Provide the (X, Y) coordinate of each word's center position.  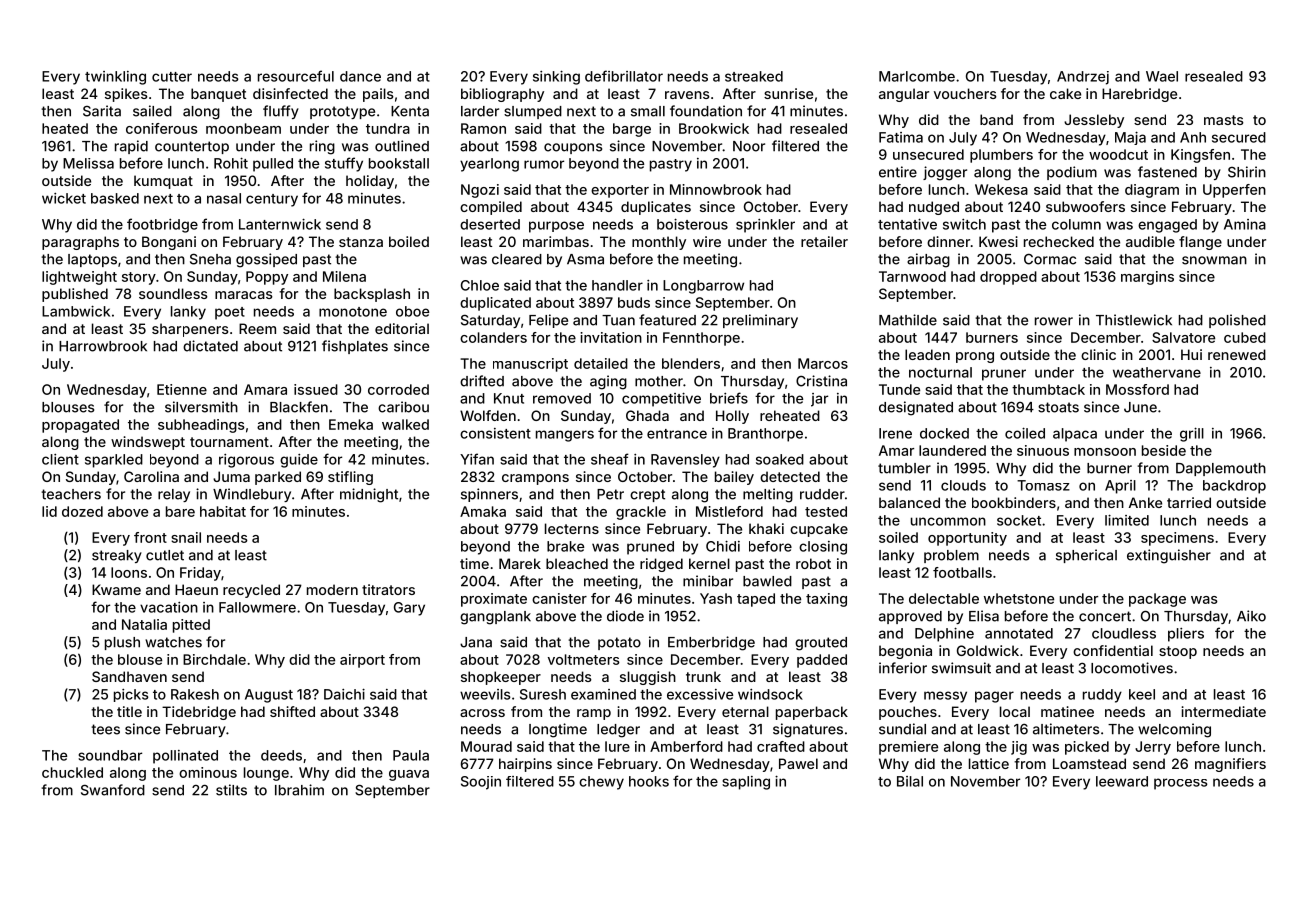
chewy (601, 783)
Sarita (102, 111)
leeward (1122, 781)
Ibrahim (299, 790)
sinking (556, 77)
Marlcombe (917, 76)
